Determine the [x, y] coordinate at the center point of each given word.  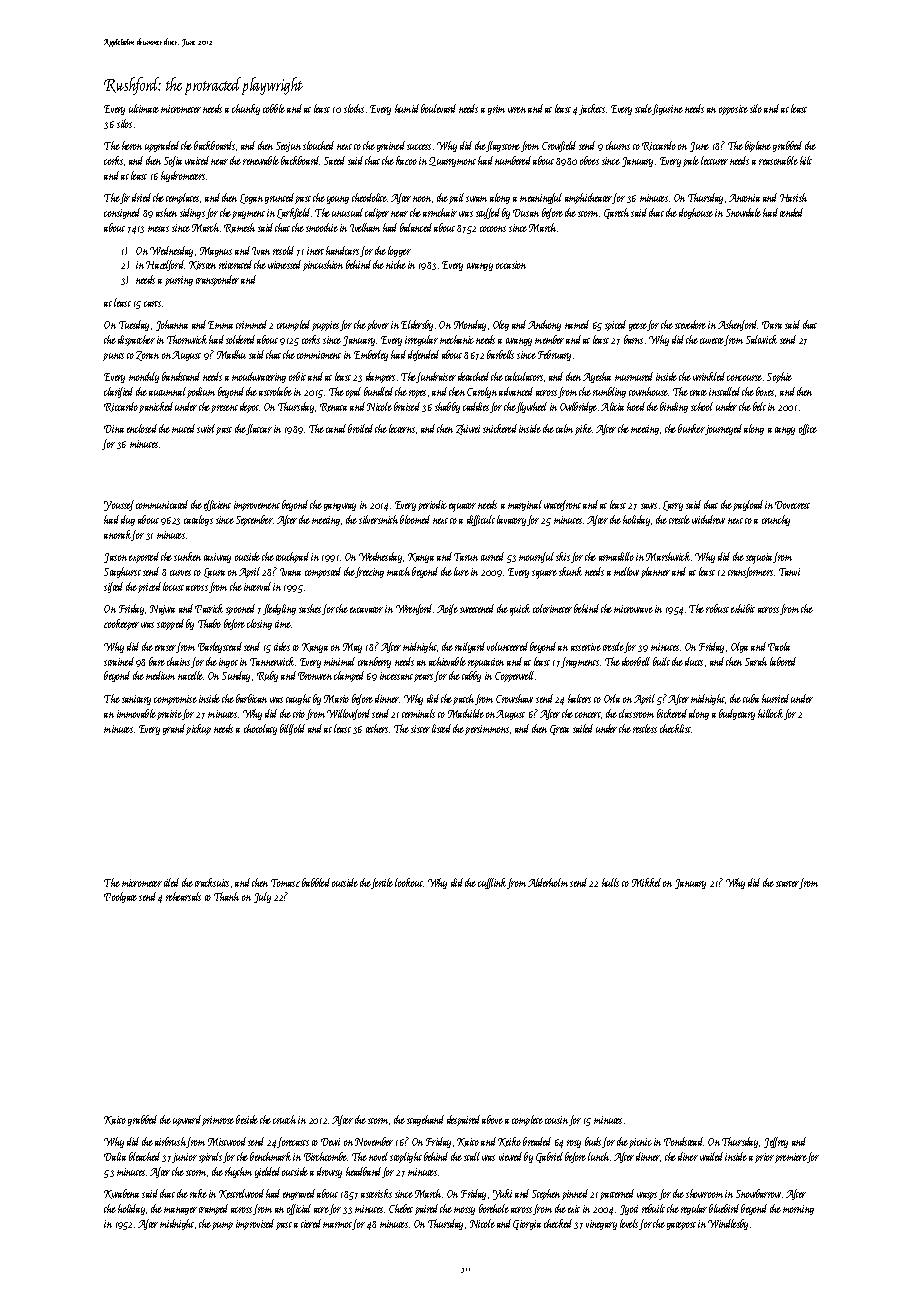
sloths [354, 108]
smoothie [322, 227]
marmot [338, 1226]
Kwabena [121, 1194]
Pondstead [684, 1141]
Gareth [616, 213]
